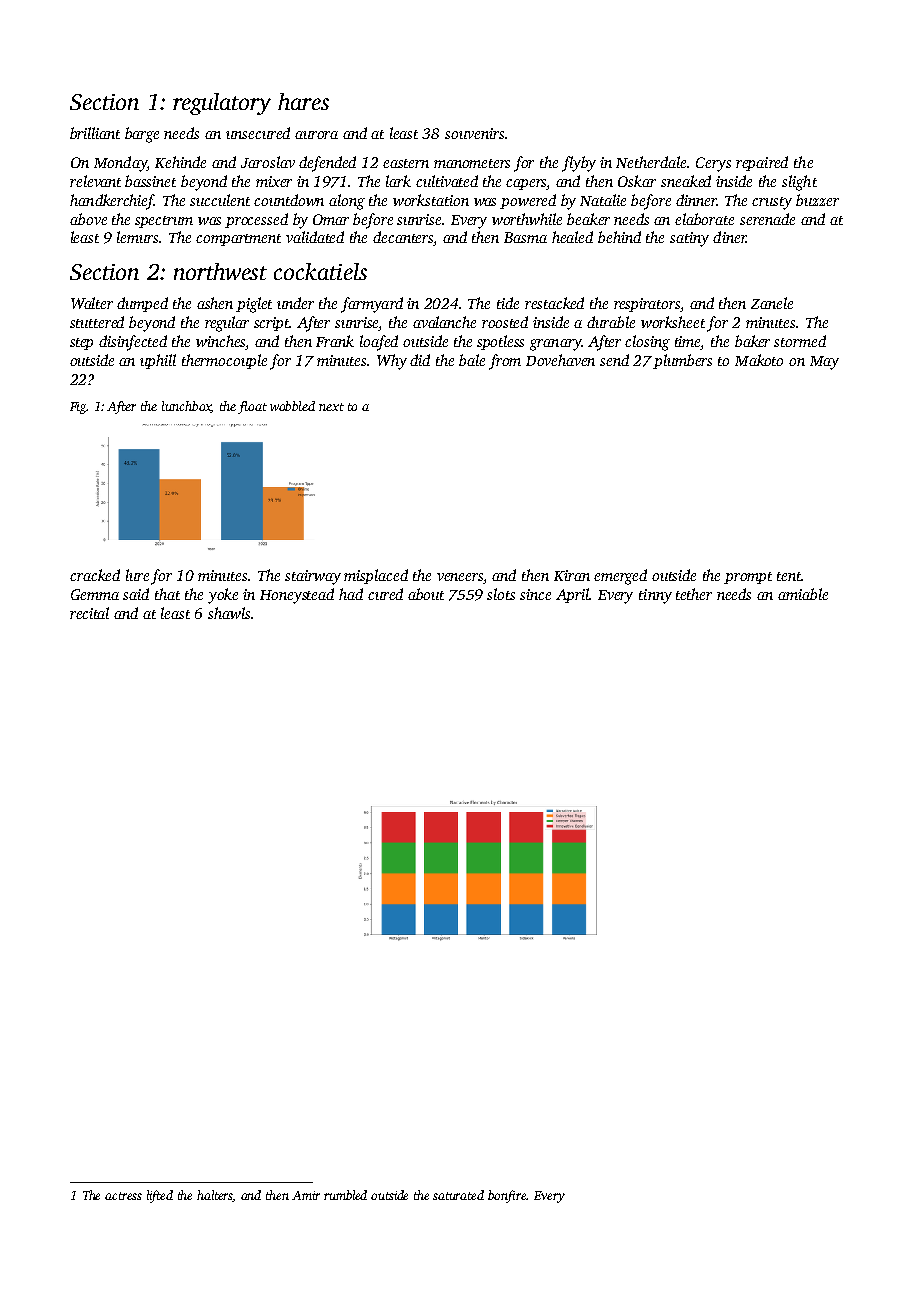 This screenshot has width=924, height=1308. Describe the element at coordinates (95, 181) in the screenshot. I see `relevant` at that location.
